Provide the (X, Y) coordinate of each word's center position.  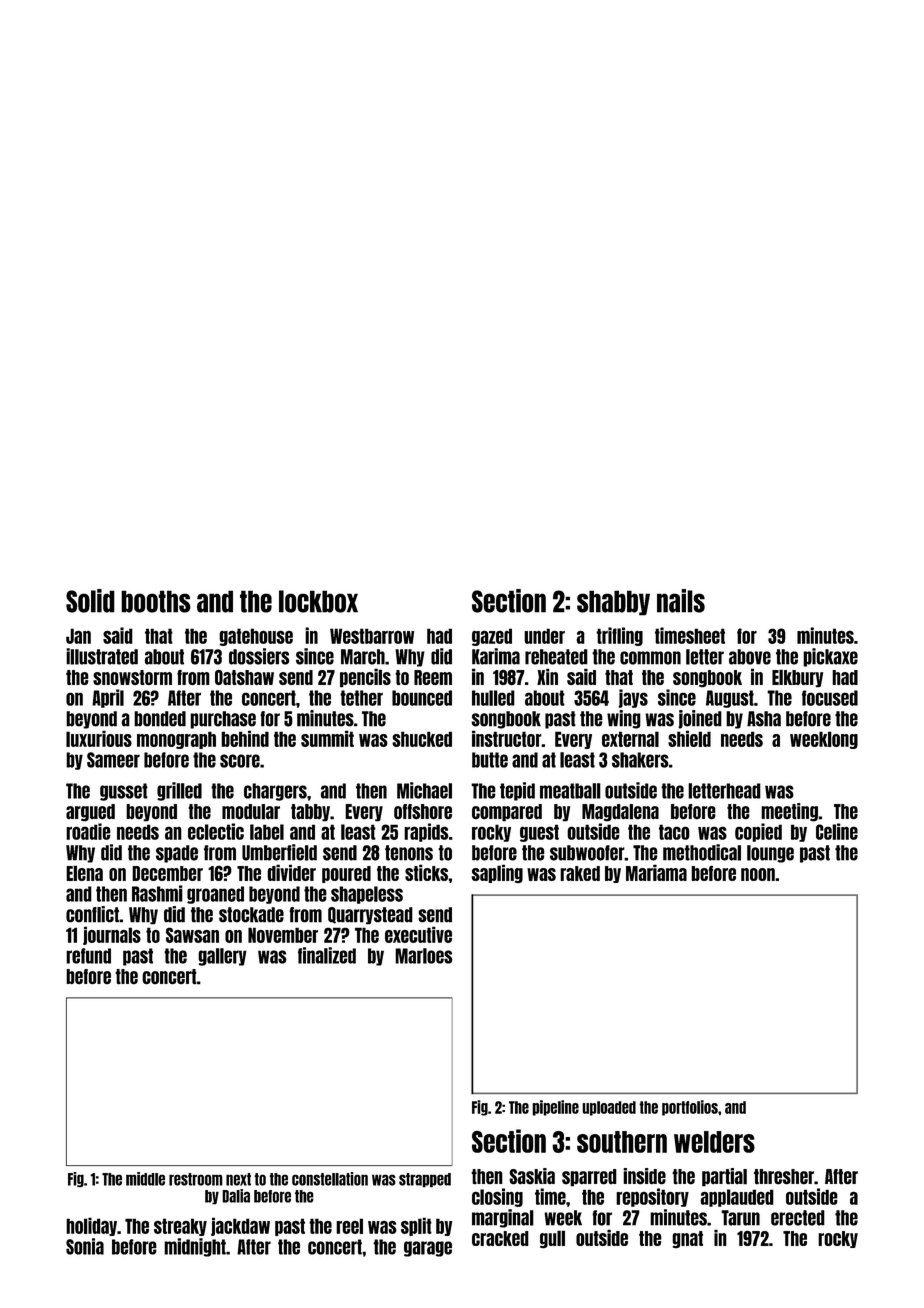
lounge (770, 854)
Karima (496, 656)
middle (145, 1179)
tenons (409, 853)
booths (156, 601)
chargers (275, 792)
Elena (84, 873)
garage (428, 1249)
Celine (837, 831)
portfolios (690, 1108)
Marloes (424, 956)
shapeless (367, 895)
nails (681, 601)
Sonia (85, 1246)
